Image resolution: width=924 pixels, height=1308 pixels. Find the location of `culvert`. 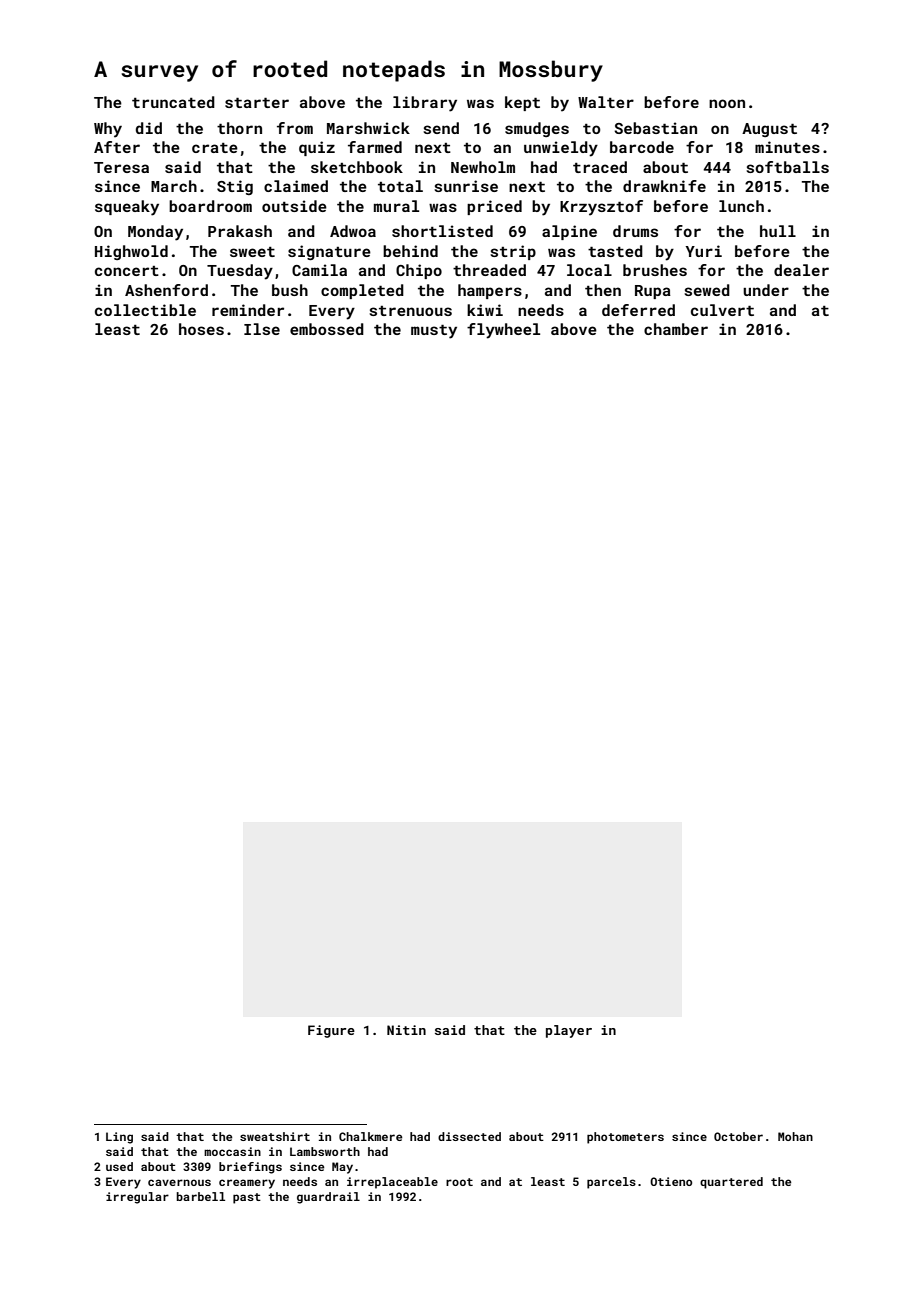

culvert is located at coordinates (722, 310).
